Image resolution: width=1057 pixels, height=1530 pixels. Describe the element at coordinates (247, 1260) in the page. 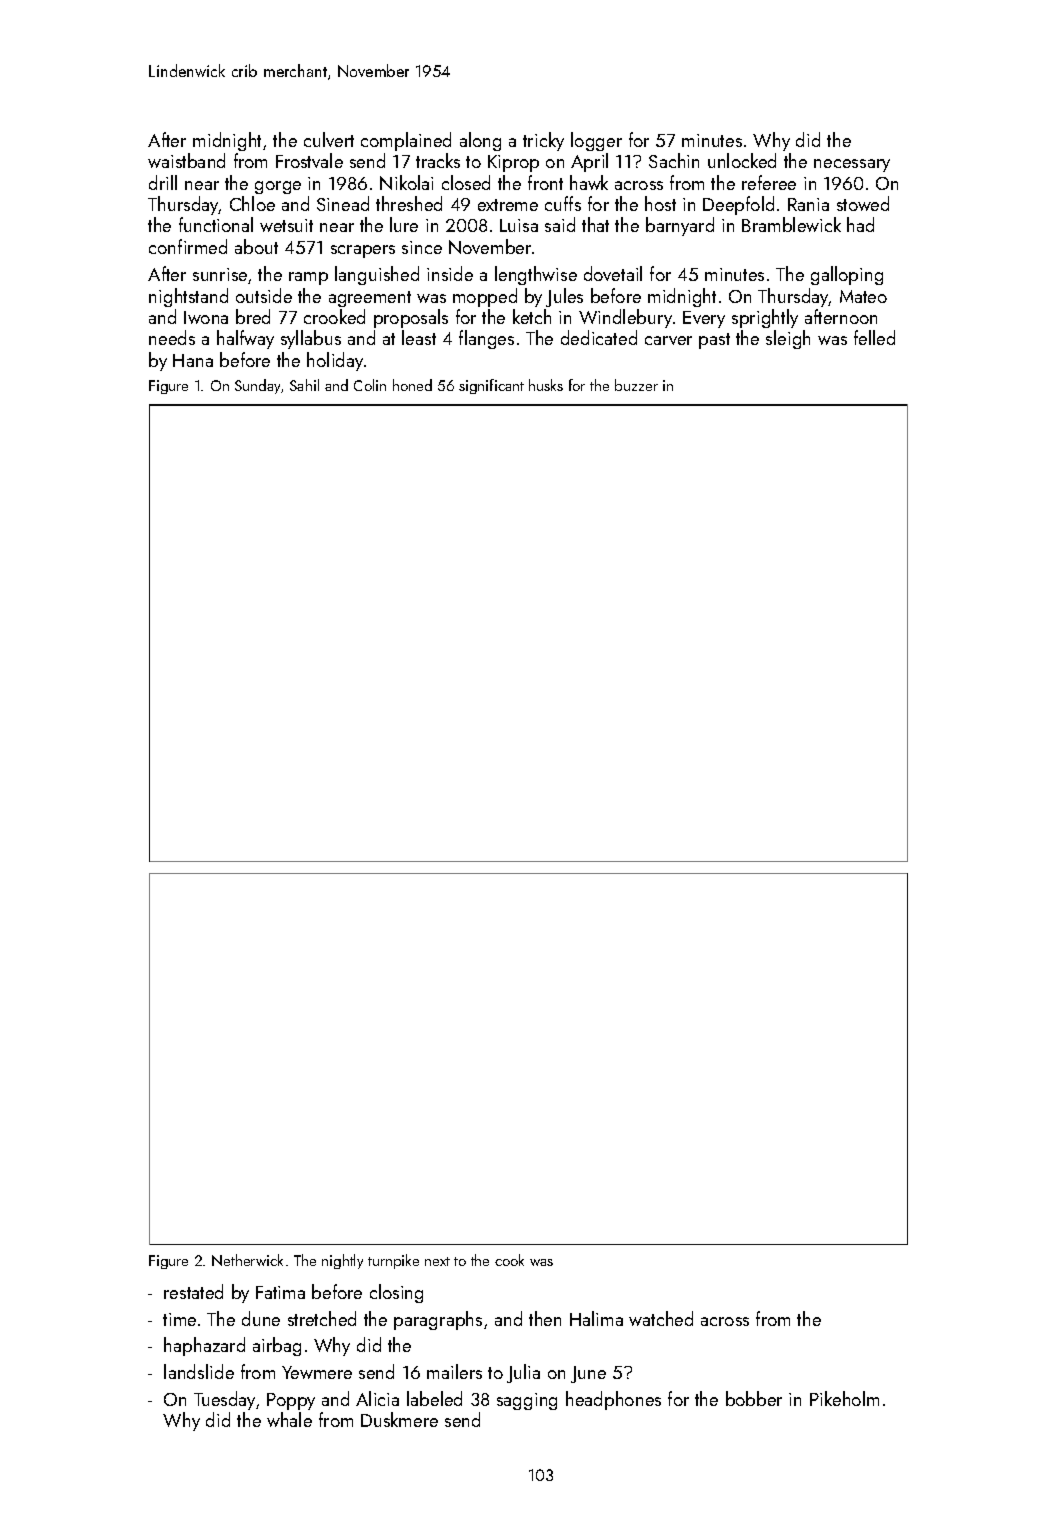

I see `Netherwick` at that location.
